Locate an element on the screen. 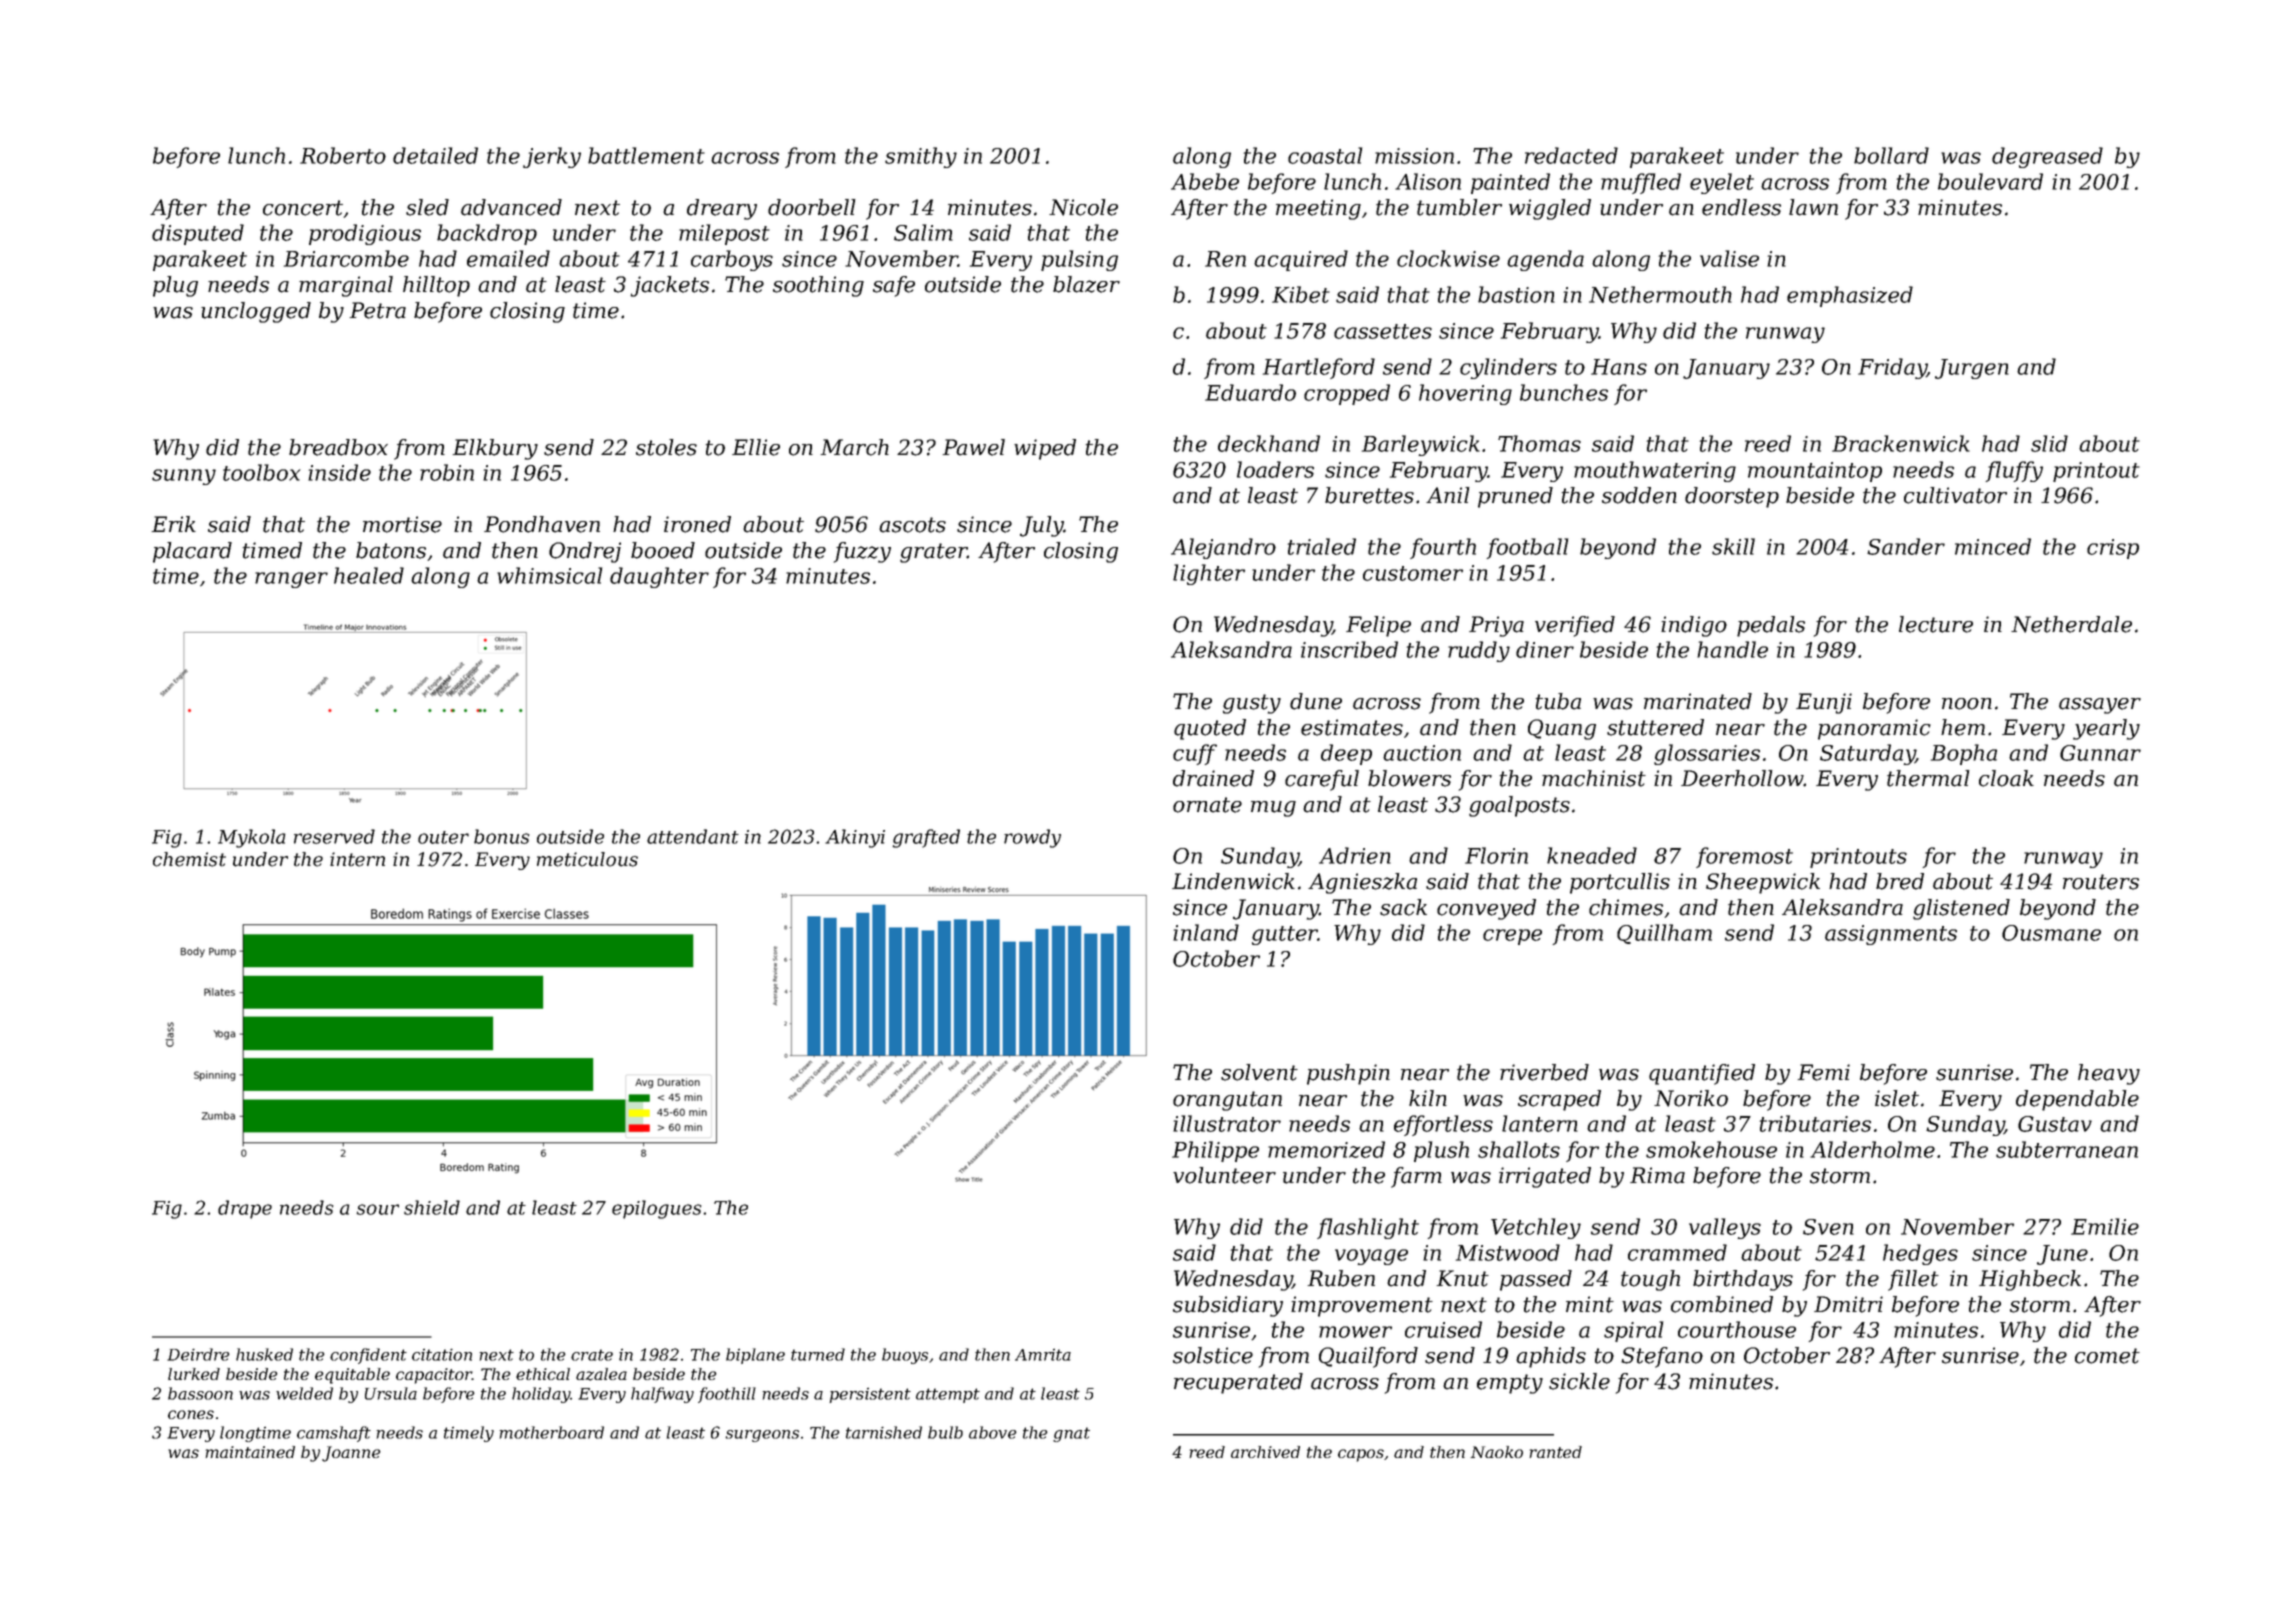 The width and height of the screenshot is (2292, 1620). stoles is located at coordinates (666, 447).
